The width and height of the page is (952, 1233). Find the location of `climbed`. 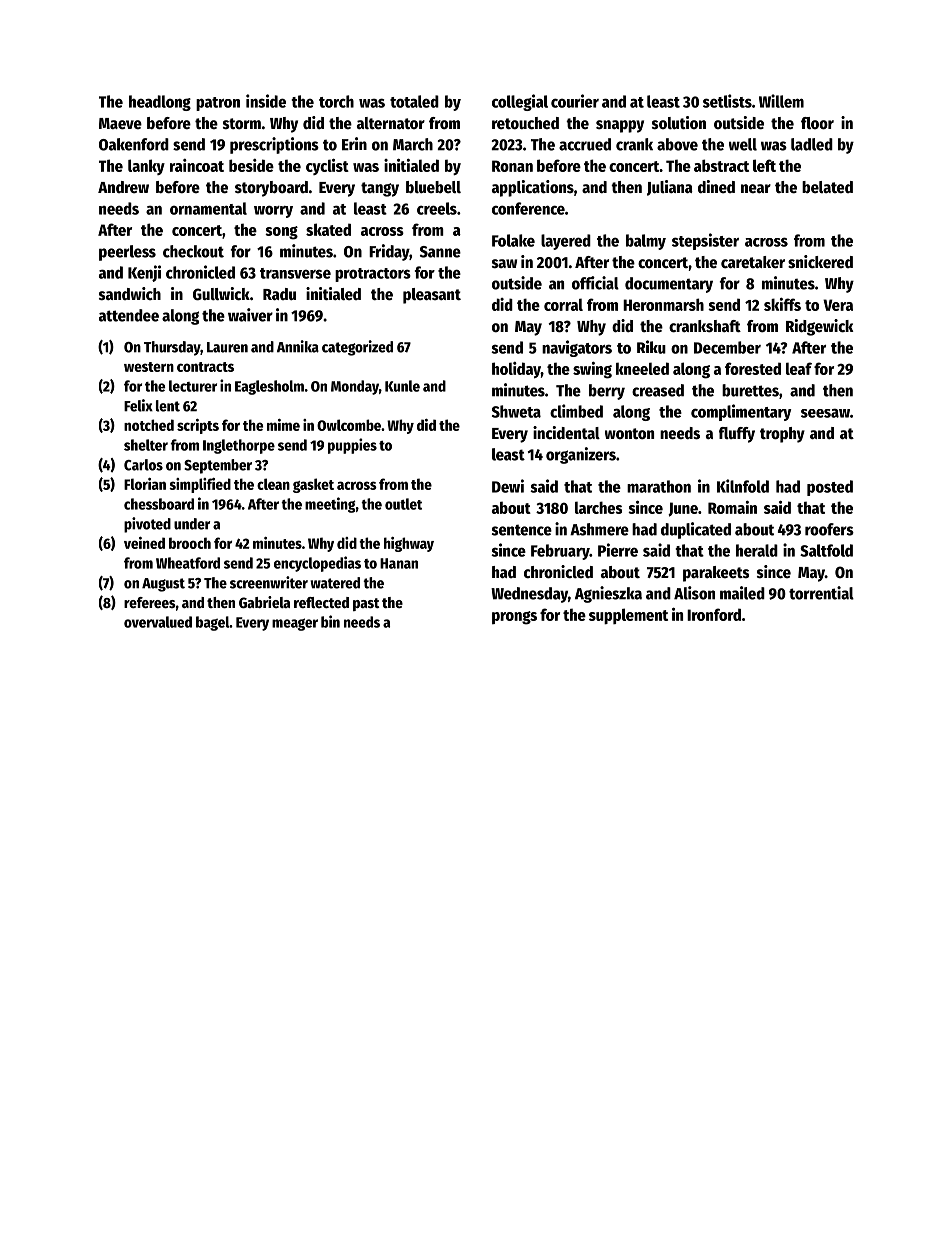

climbed is located at coordinates (576, 411).
